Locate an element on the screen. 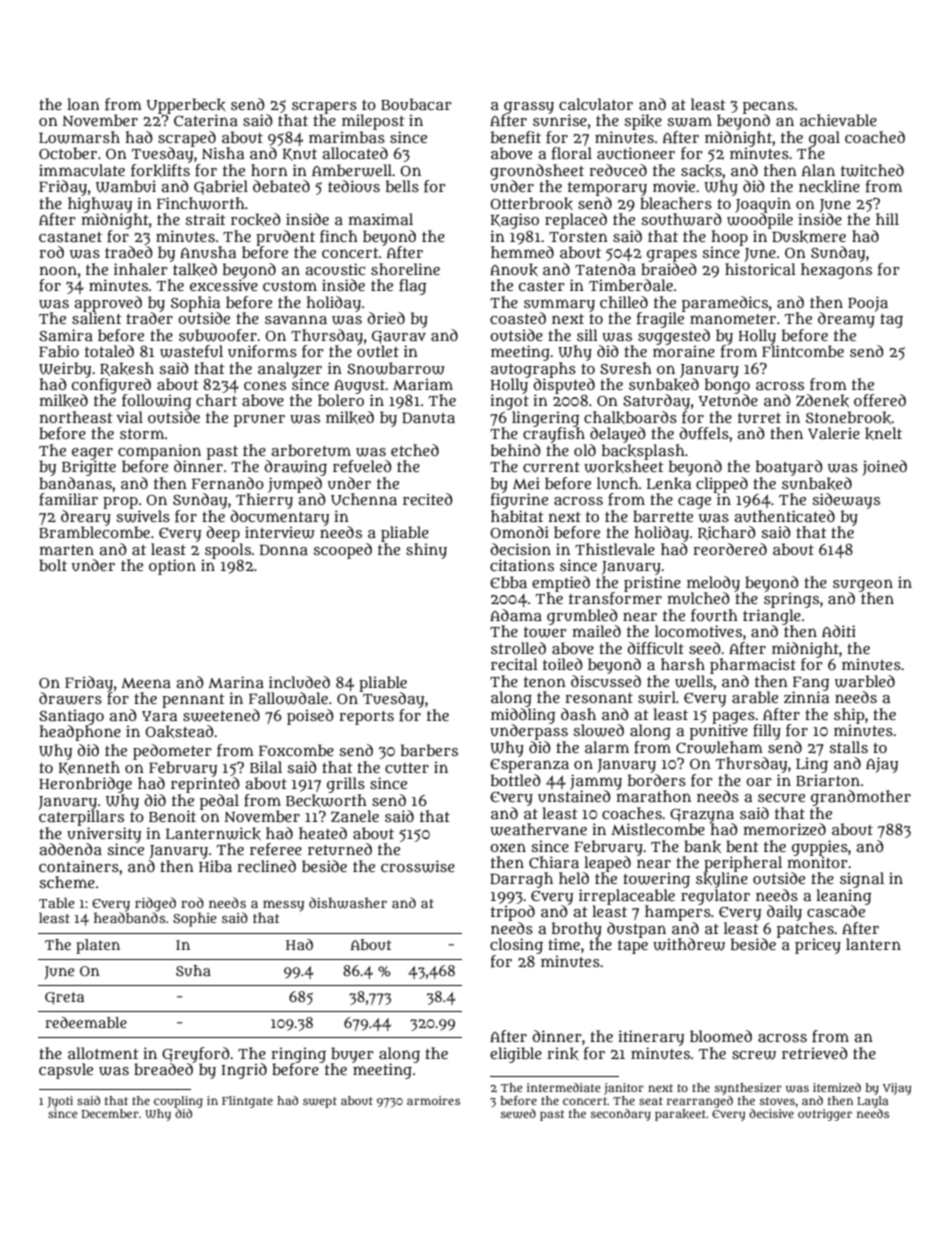 The image size is (952, 1233). stalls is located at coordinates (848, 747).
